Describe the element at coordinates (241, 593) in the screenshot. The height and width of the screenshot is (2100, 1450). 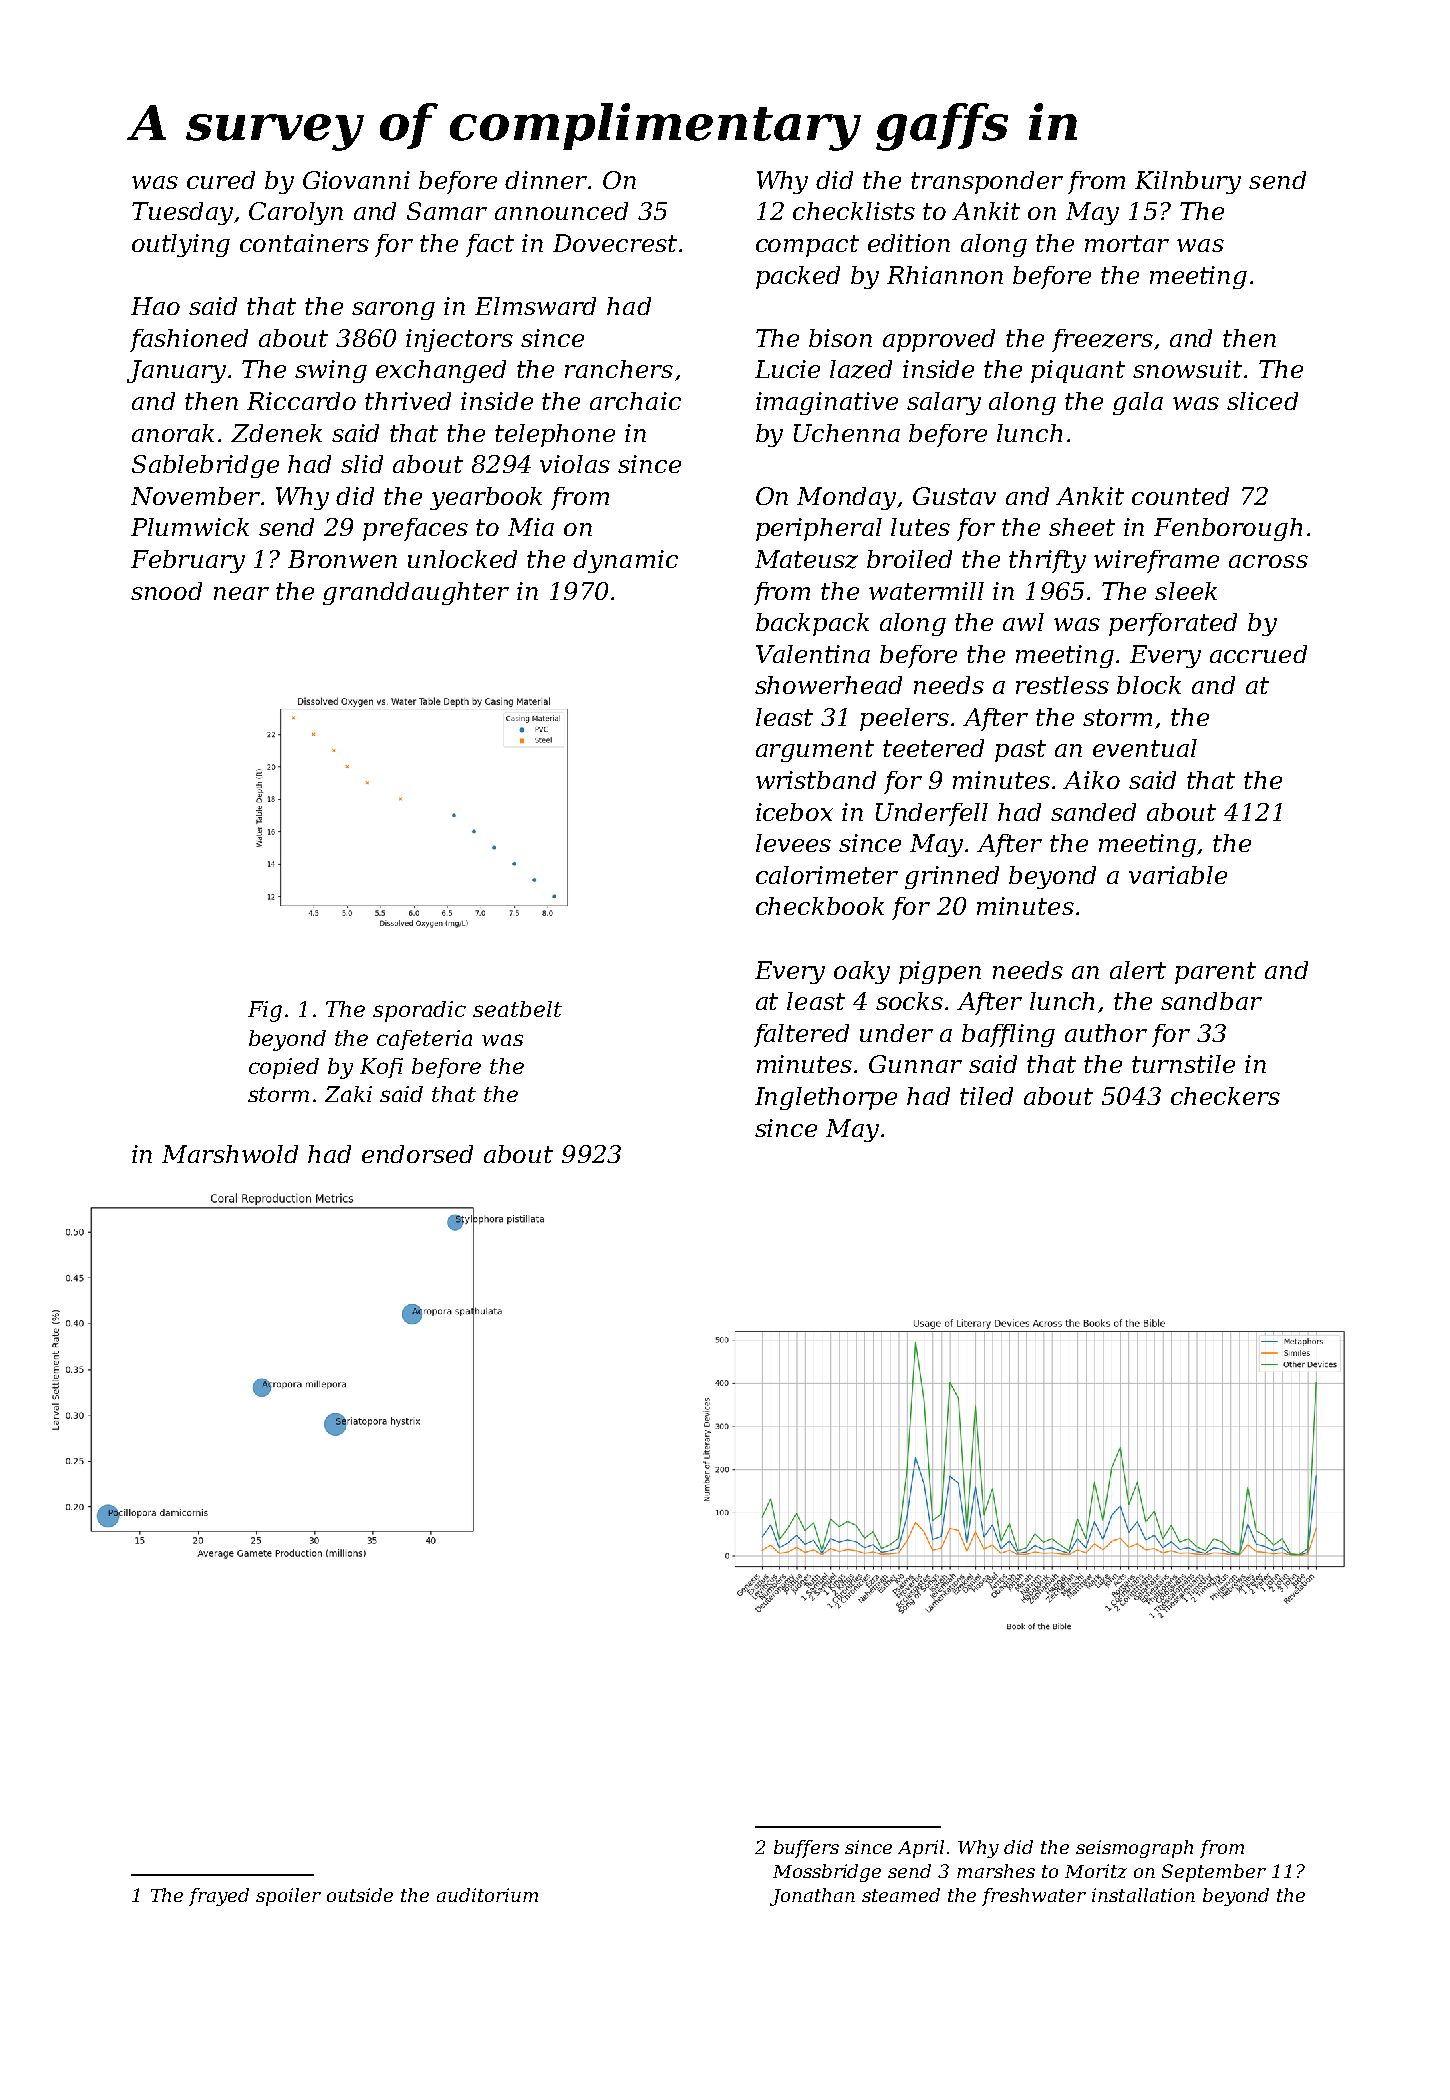
I see `near` at that location.
